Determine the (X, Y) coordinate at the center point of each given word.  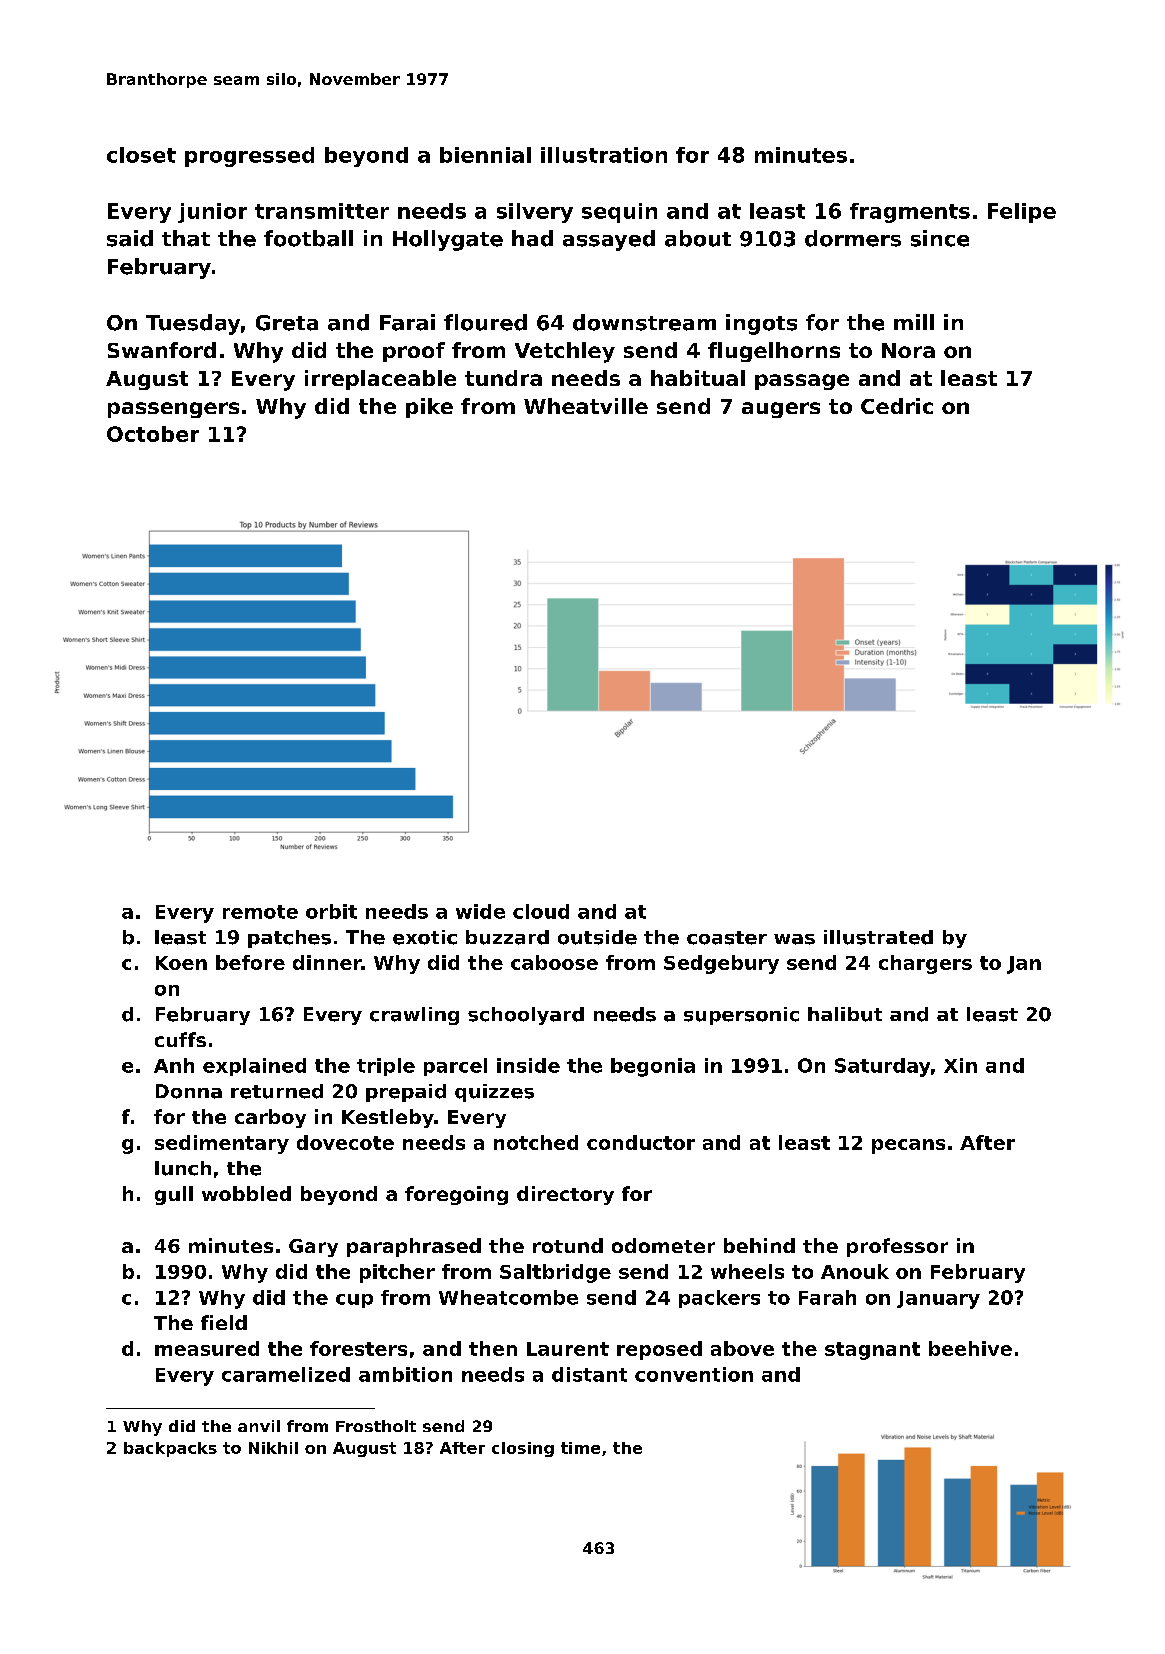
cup (354, 1301)
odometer (663, 1245)
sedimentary (222, 1144)
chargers (925, 964)
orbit (331, 911)
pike (429, 408)
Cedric (897, 406)
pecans (908, 1146)
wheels (747, 1271)
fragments (910, 213)
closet (141, 155)
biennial (485, 155)
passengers (173, 410)
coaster (727, 938)
